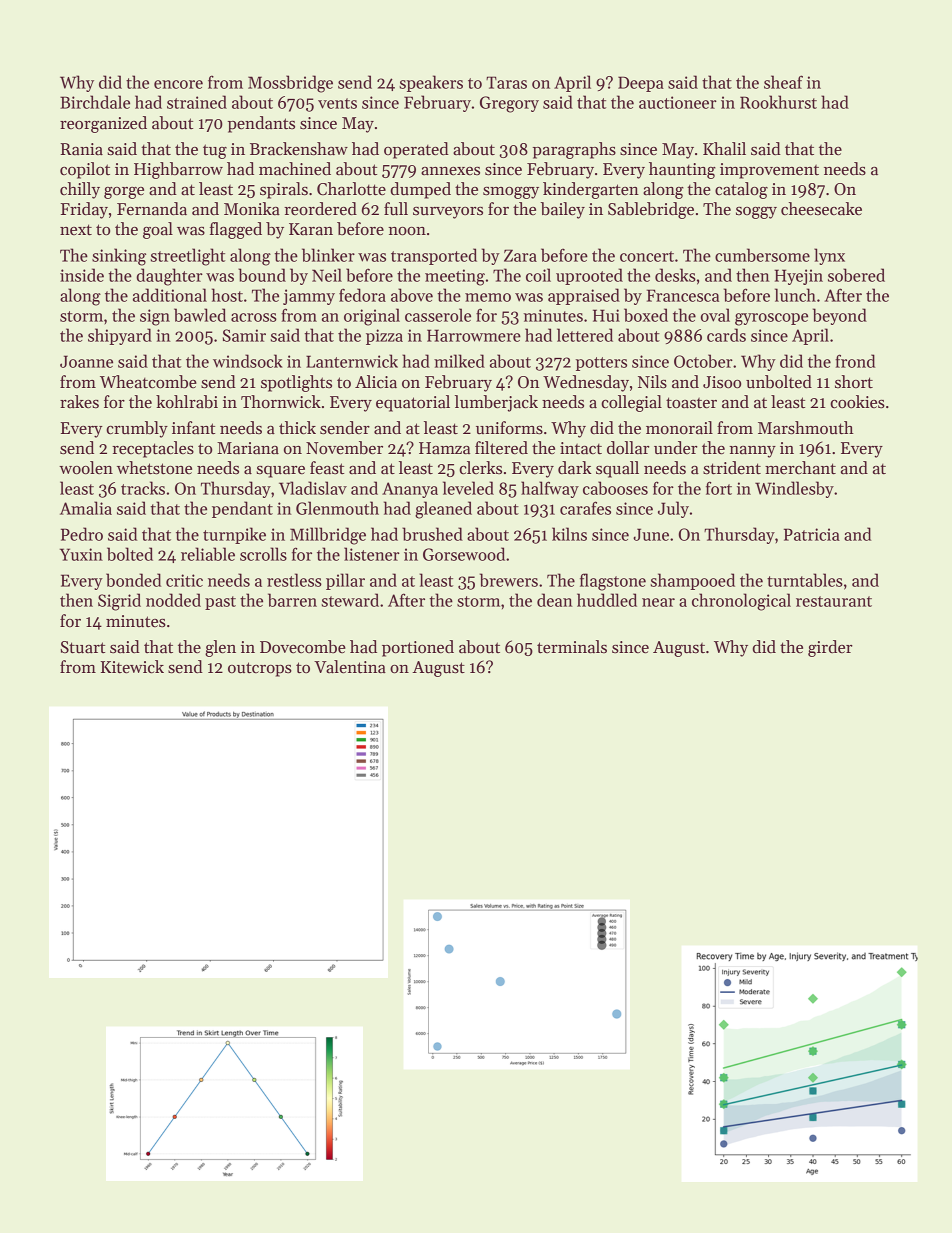 This screenshot has width=952, height=1233. Describe the element at coordinates (95, 102) in the screenshot. I see `Birchdale` at that location.
